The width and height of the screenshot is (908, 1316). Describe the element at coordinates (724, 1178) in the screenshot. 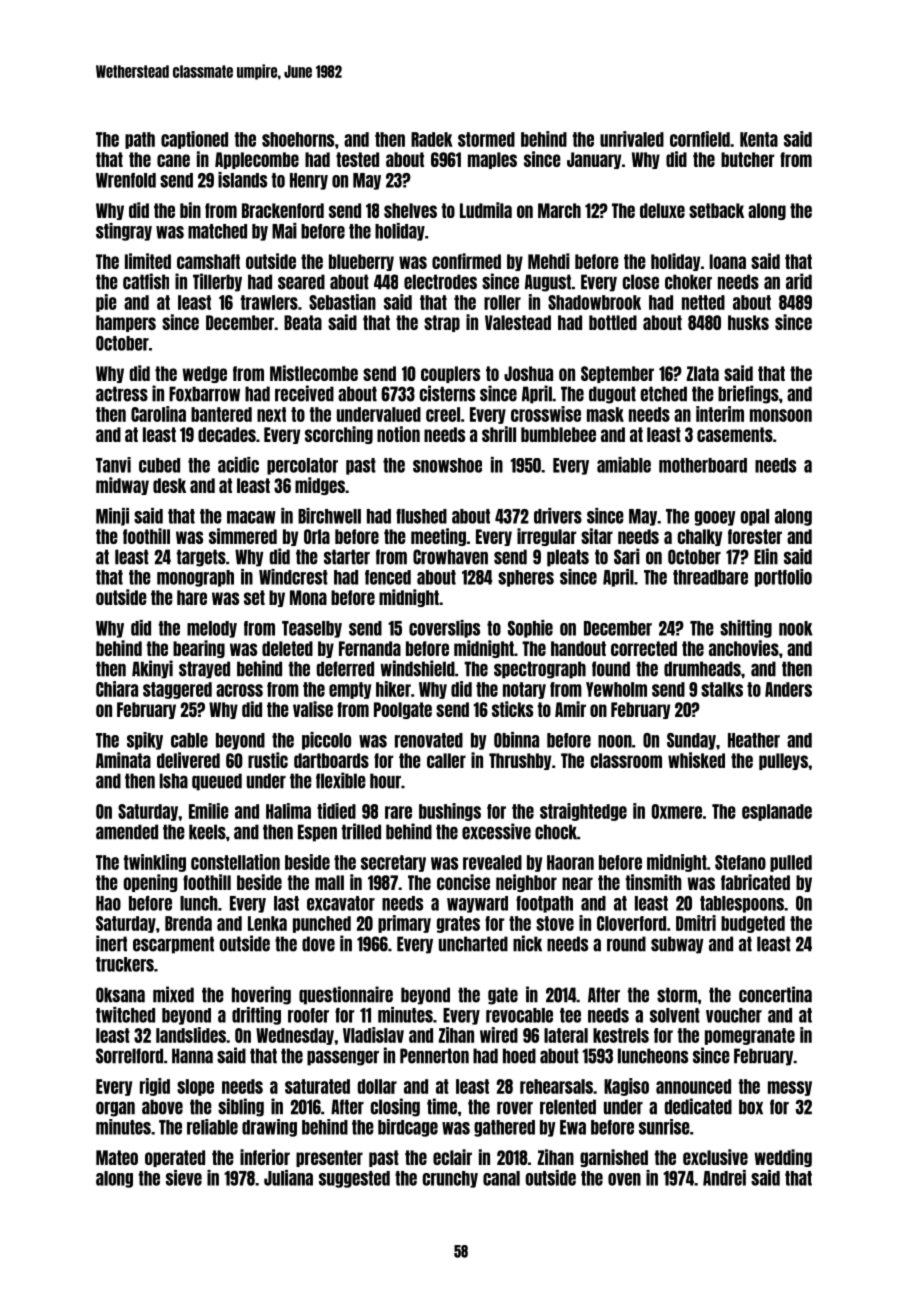

I see `Andrei` at that location.
